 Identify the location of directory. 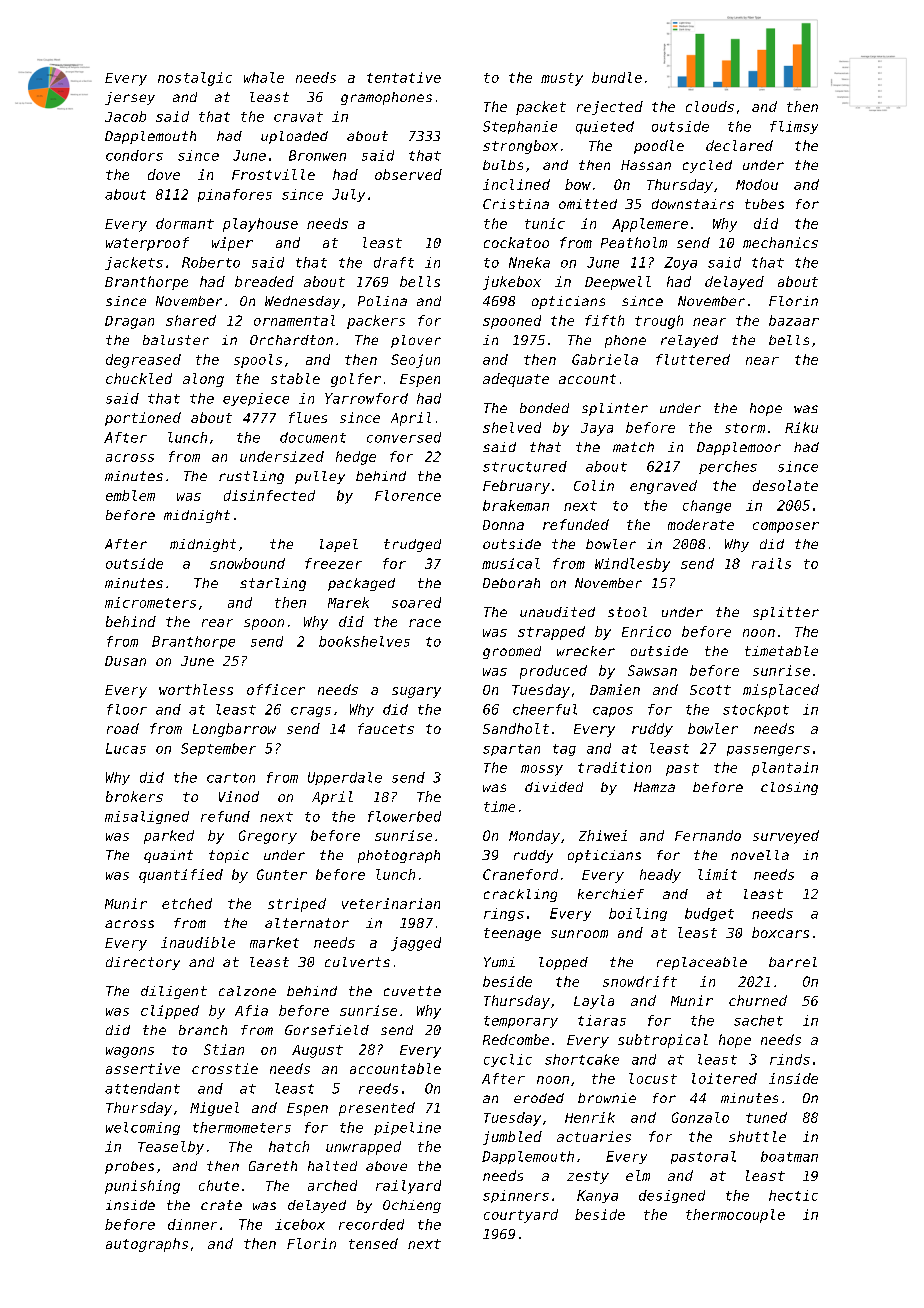
(143, 963).
